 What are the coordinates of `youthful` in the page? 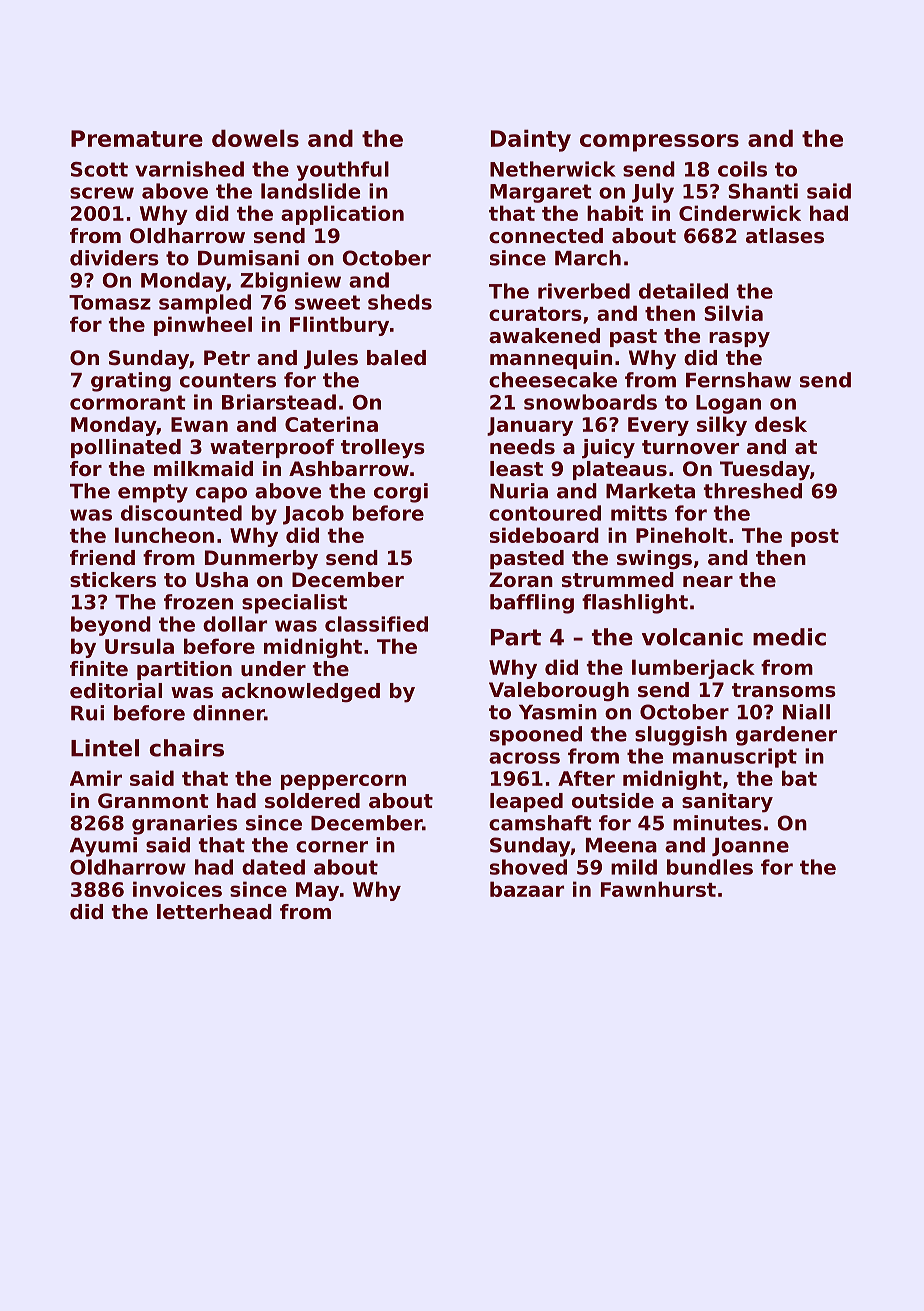 It's located at (343, 171).
